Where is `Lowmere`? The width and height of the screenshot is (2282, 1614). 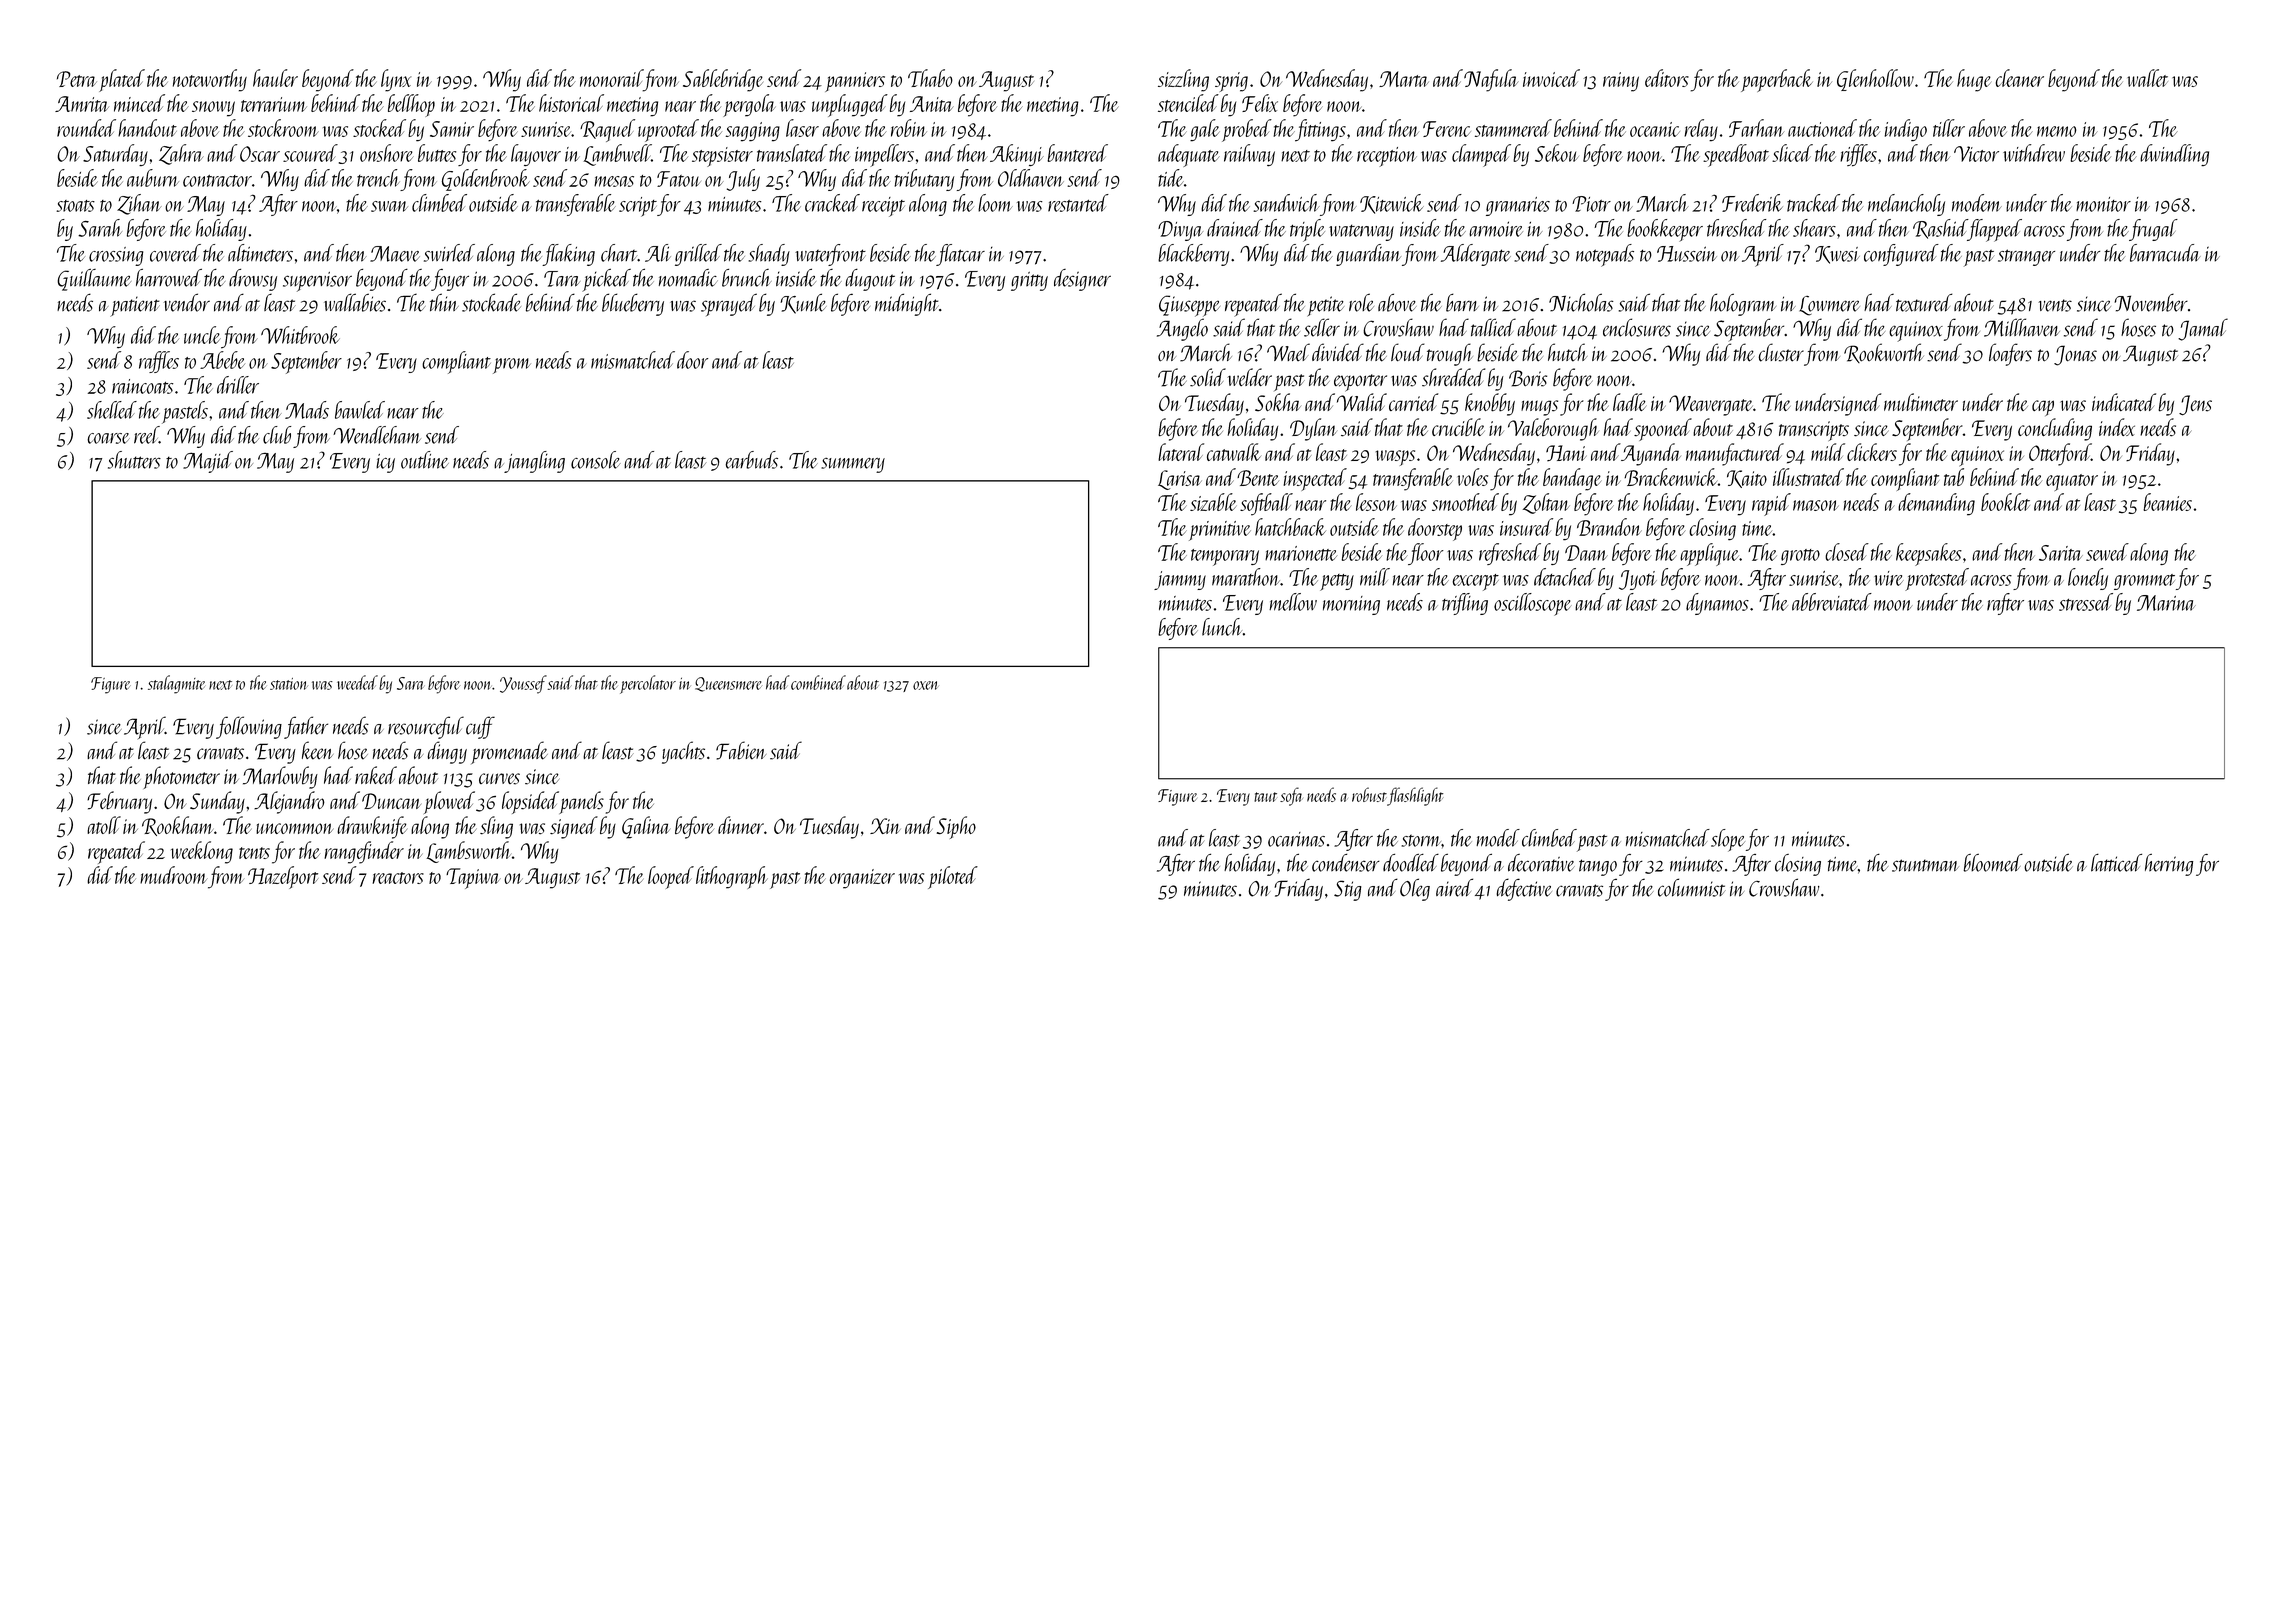
Lowmere is located at coordinates (1829, 306).
